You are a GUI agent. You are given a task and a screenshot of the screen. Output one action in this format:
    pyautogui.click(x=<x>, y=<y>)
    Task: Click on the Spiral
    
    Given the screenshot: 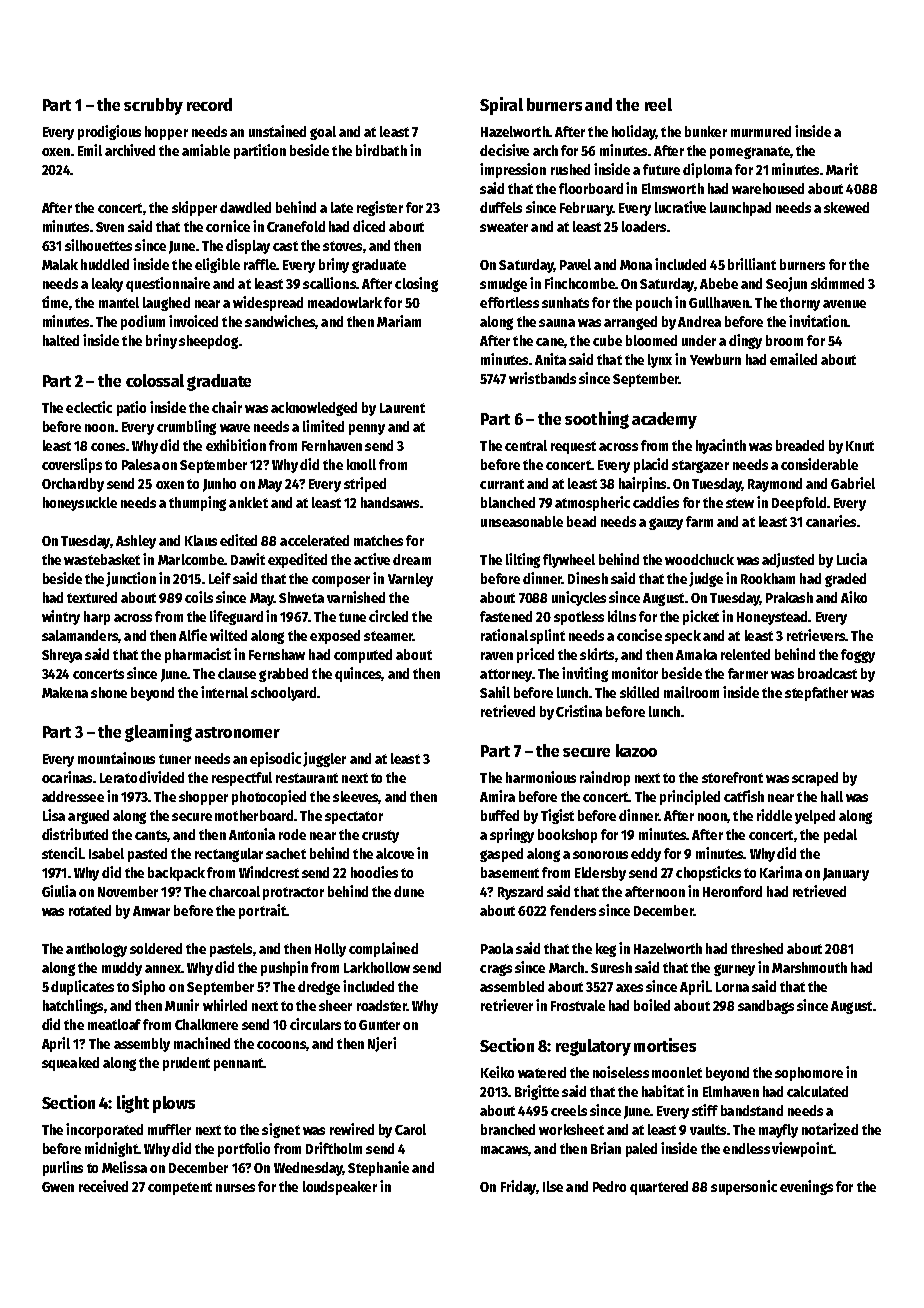 What is the action you would take?
    pyautogui.click(x=501, y=106)
